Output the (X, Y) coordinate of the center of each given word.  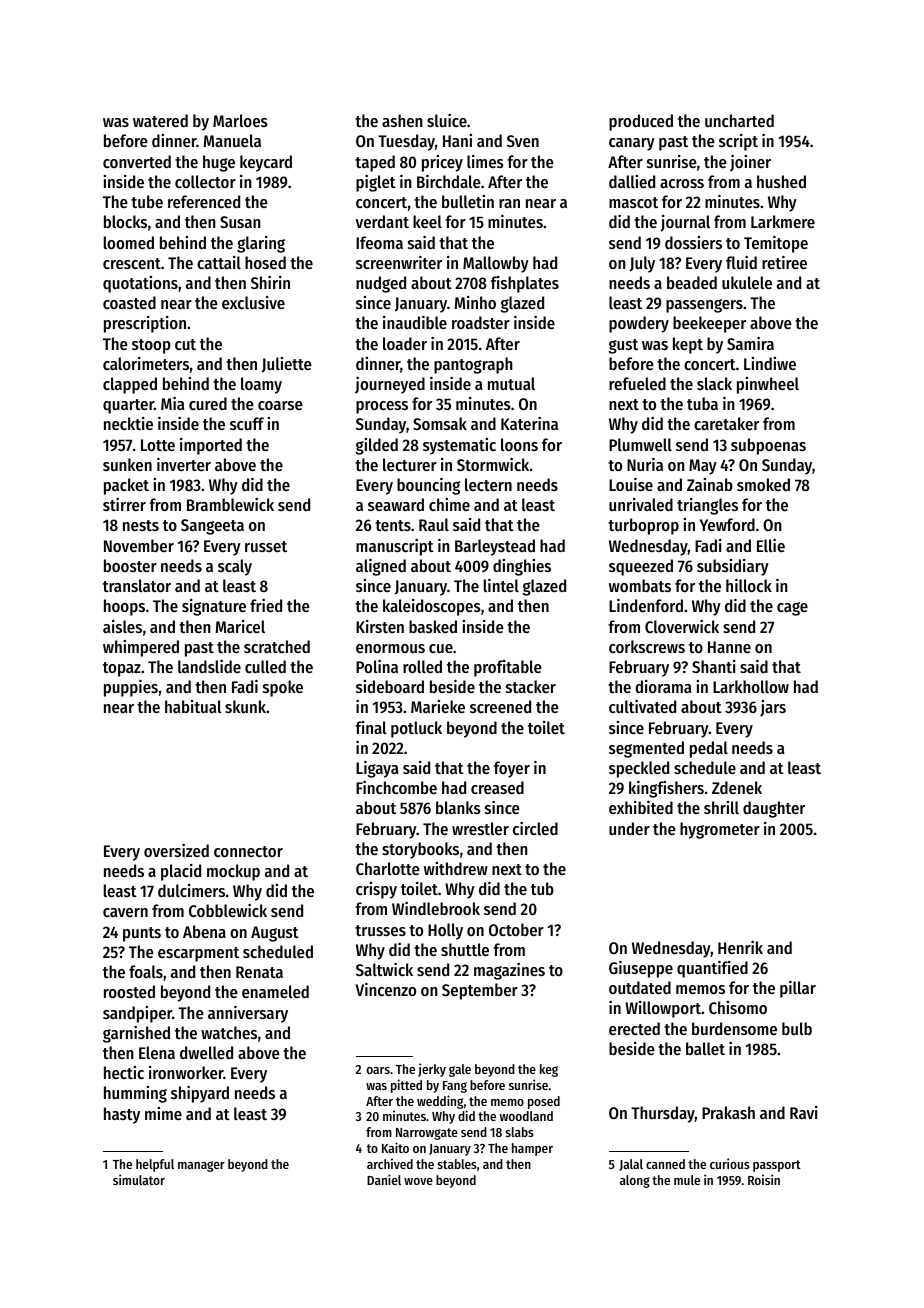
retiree (784, 262)
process (382, 407)
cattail (219, 262)
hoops (124, 607)
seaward (396, 504)
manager (201, 1166)
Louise (631, 484)
